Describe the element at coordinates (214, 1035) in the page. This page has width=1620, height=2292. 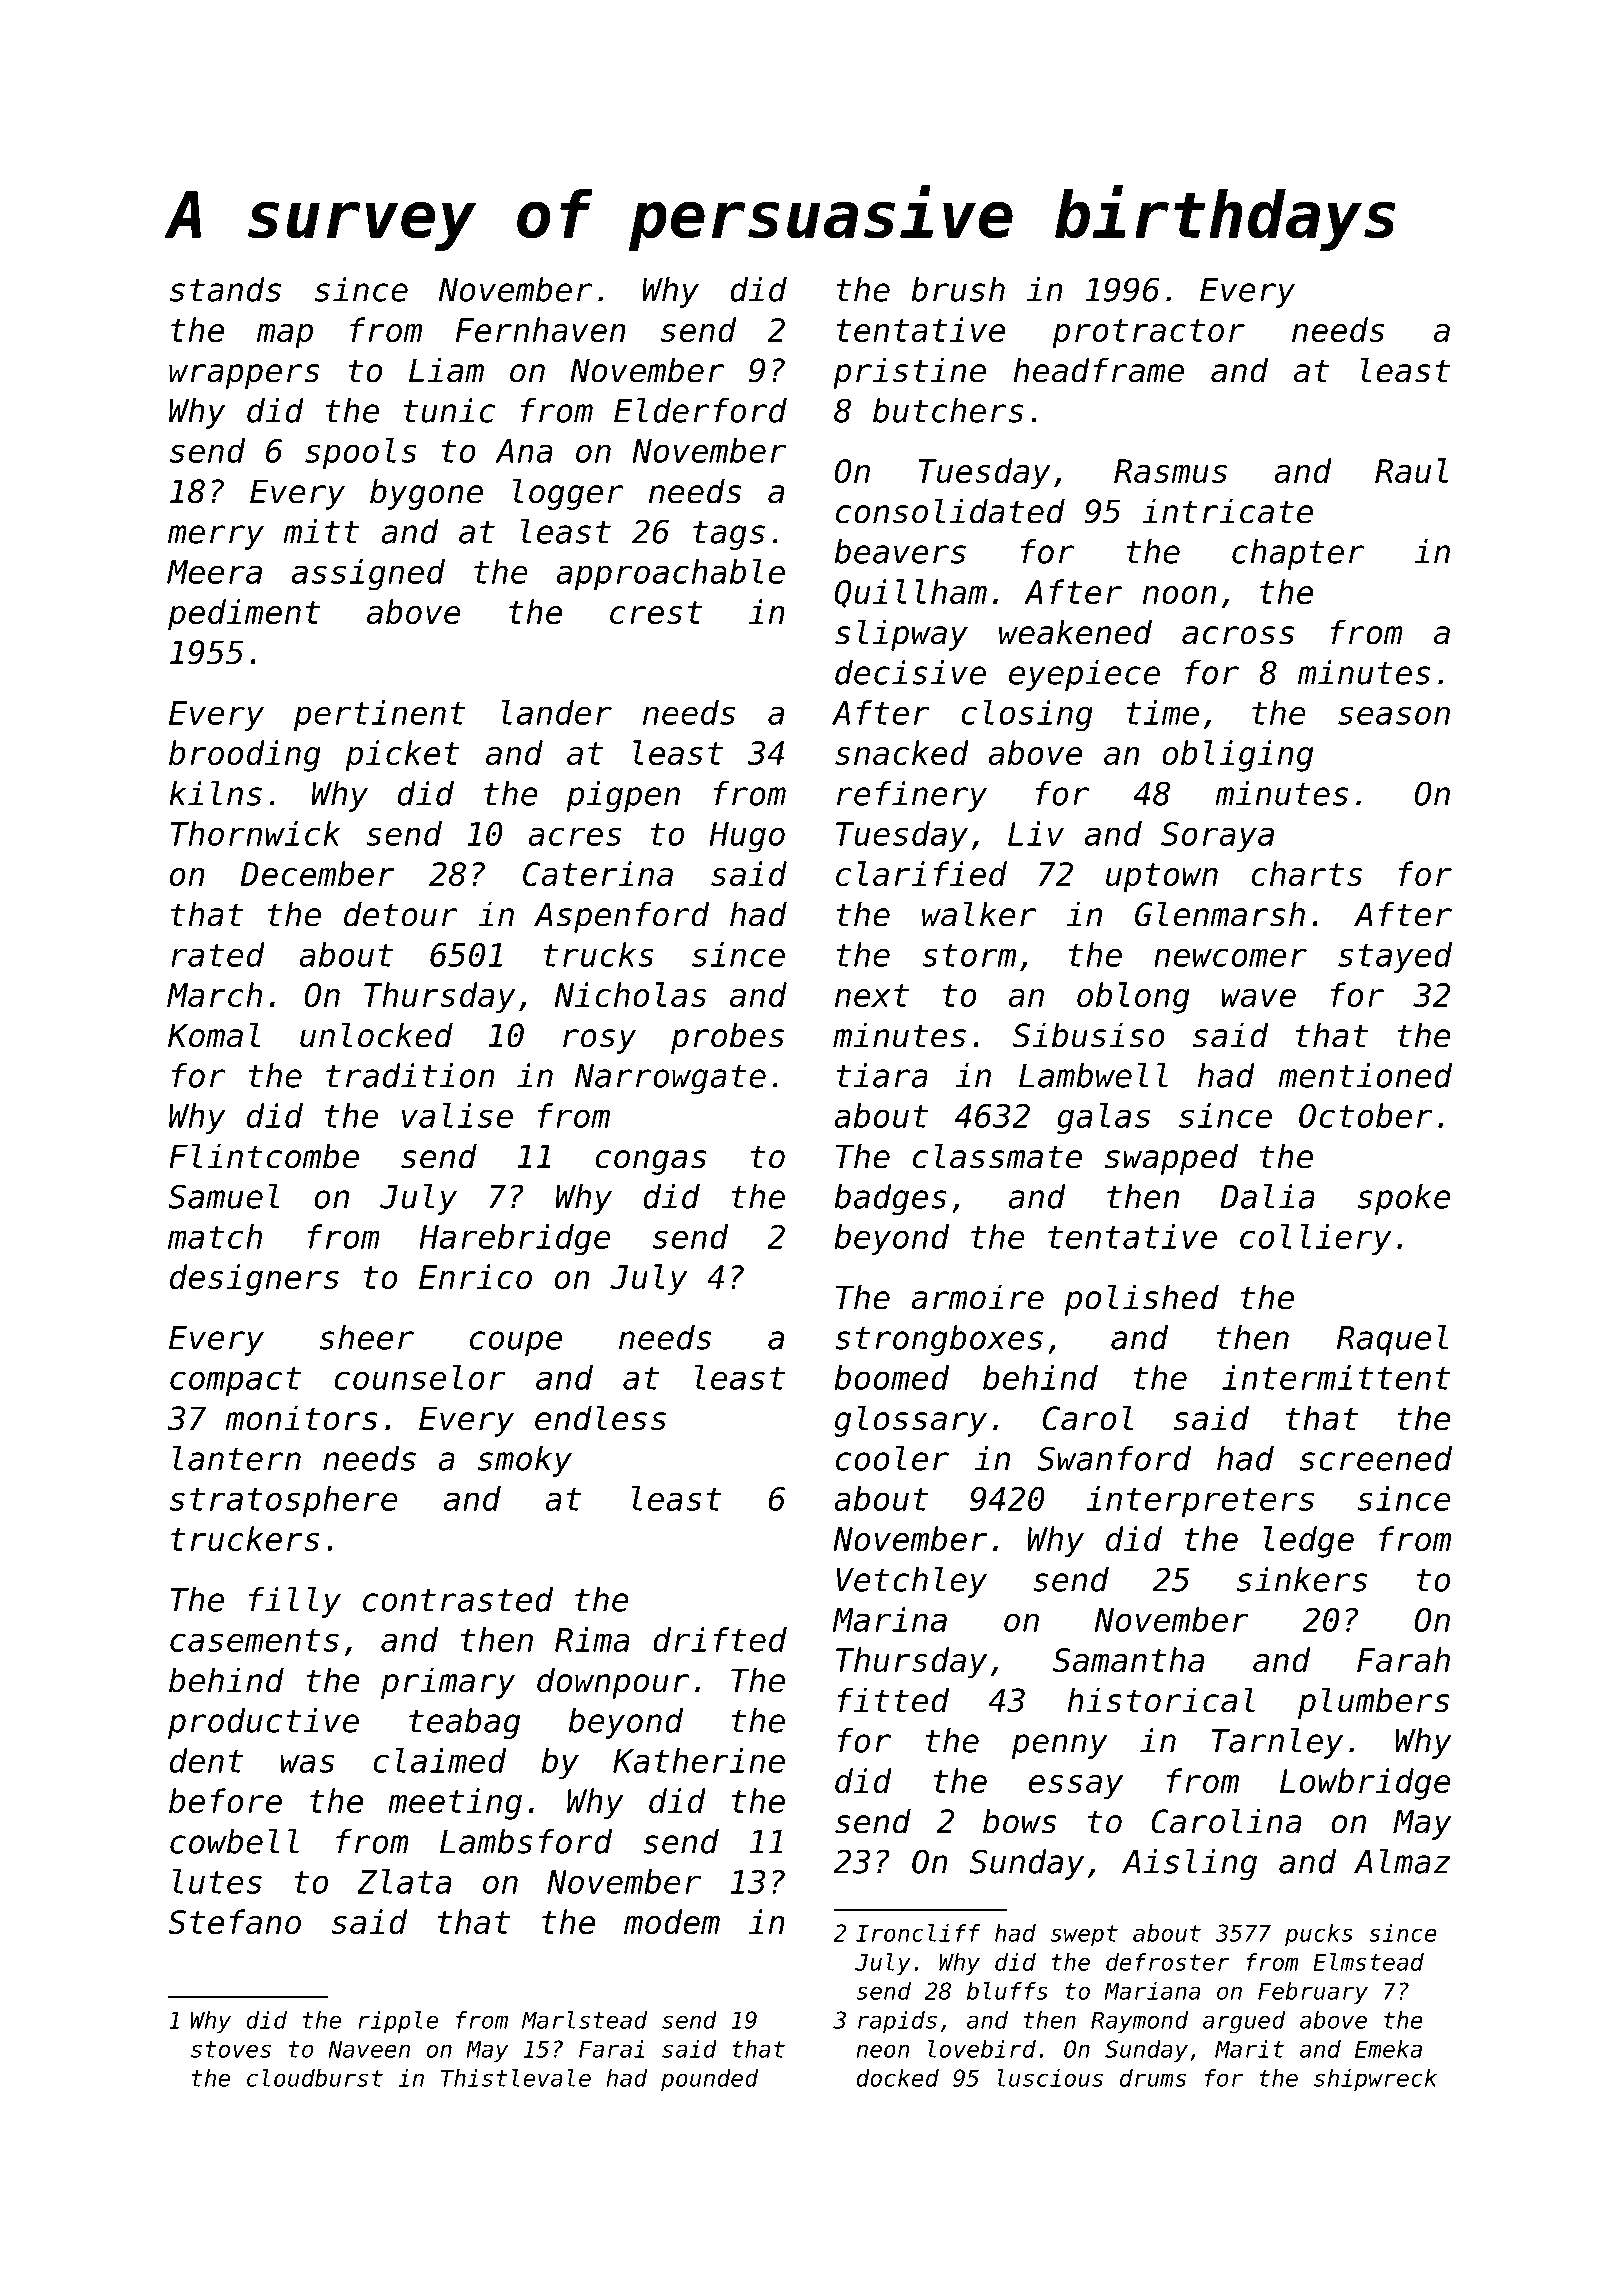
I see `Komal` at that location.
